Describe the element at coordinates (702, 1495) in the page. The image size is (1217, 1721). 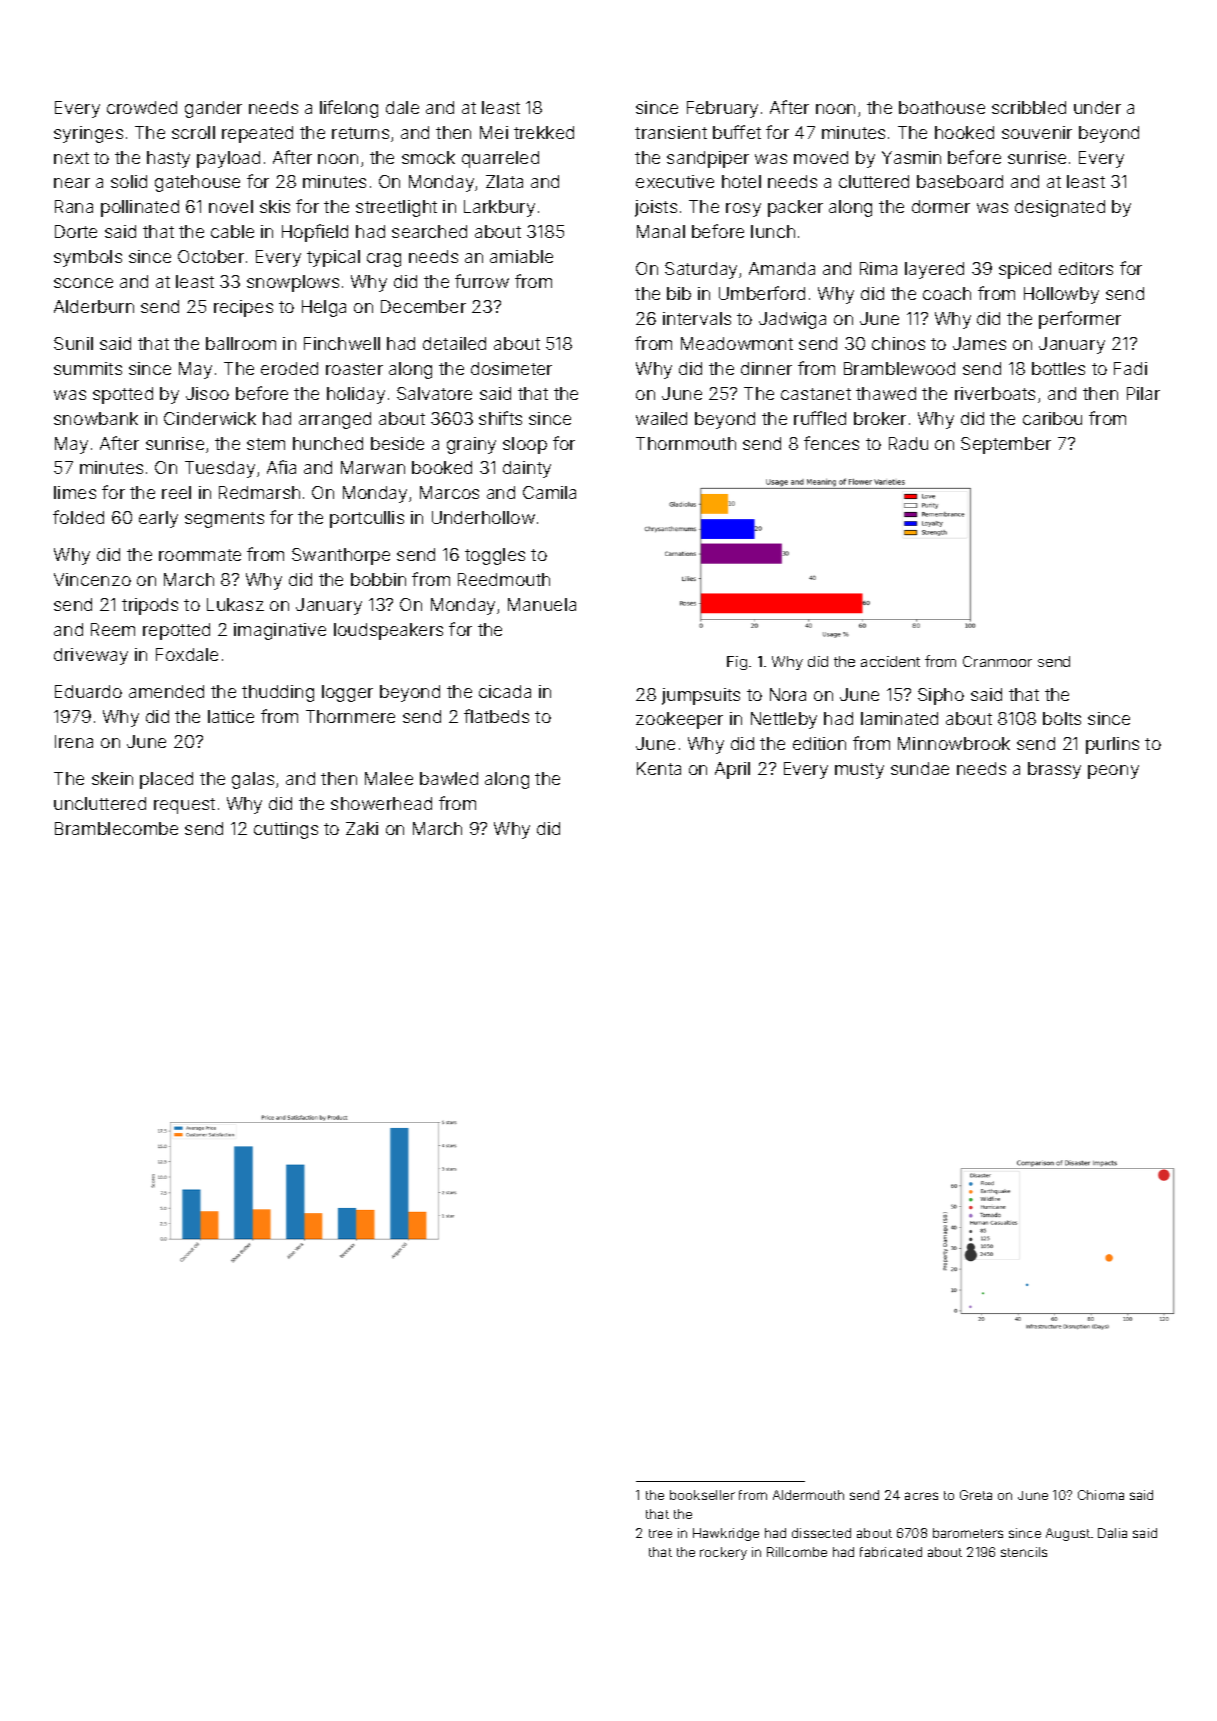
I see `bookseller` at that location.
